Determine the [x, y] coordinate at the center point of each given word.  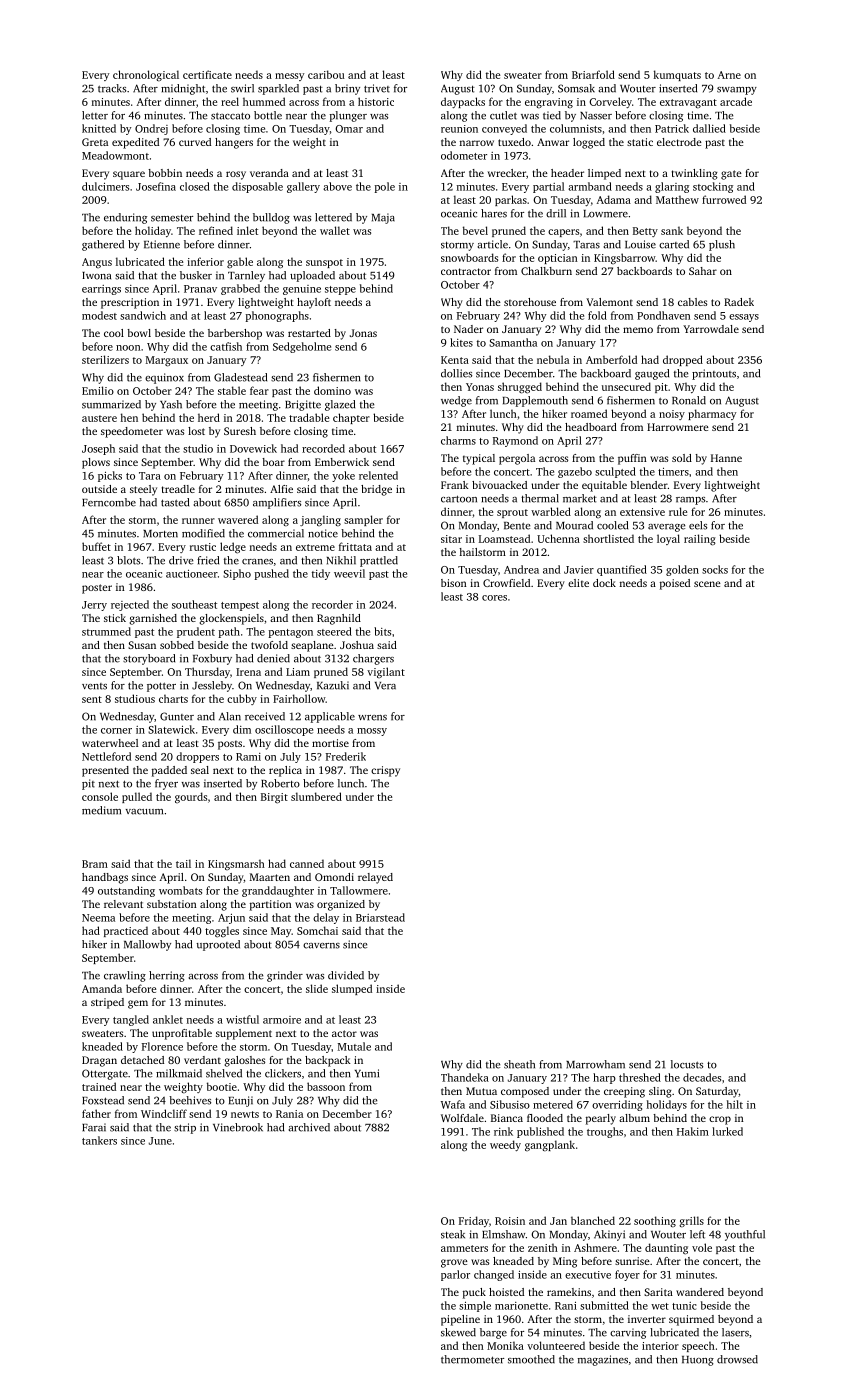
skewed [458, 1332]
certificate [207, 74]
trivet [377, 88]
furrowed [724, 199]
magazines [603, 1360]
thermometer [472, 1359]
